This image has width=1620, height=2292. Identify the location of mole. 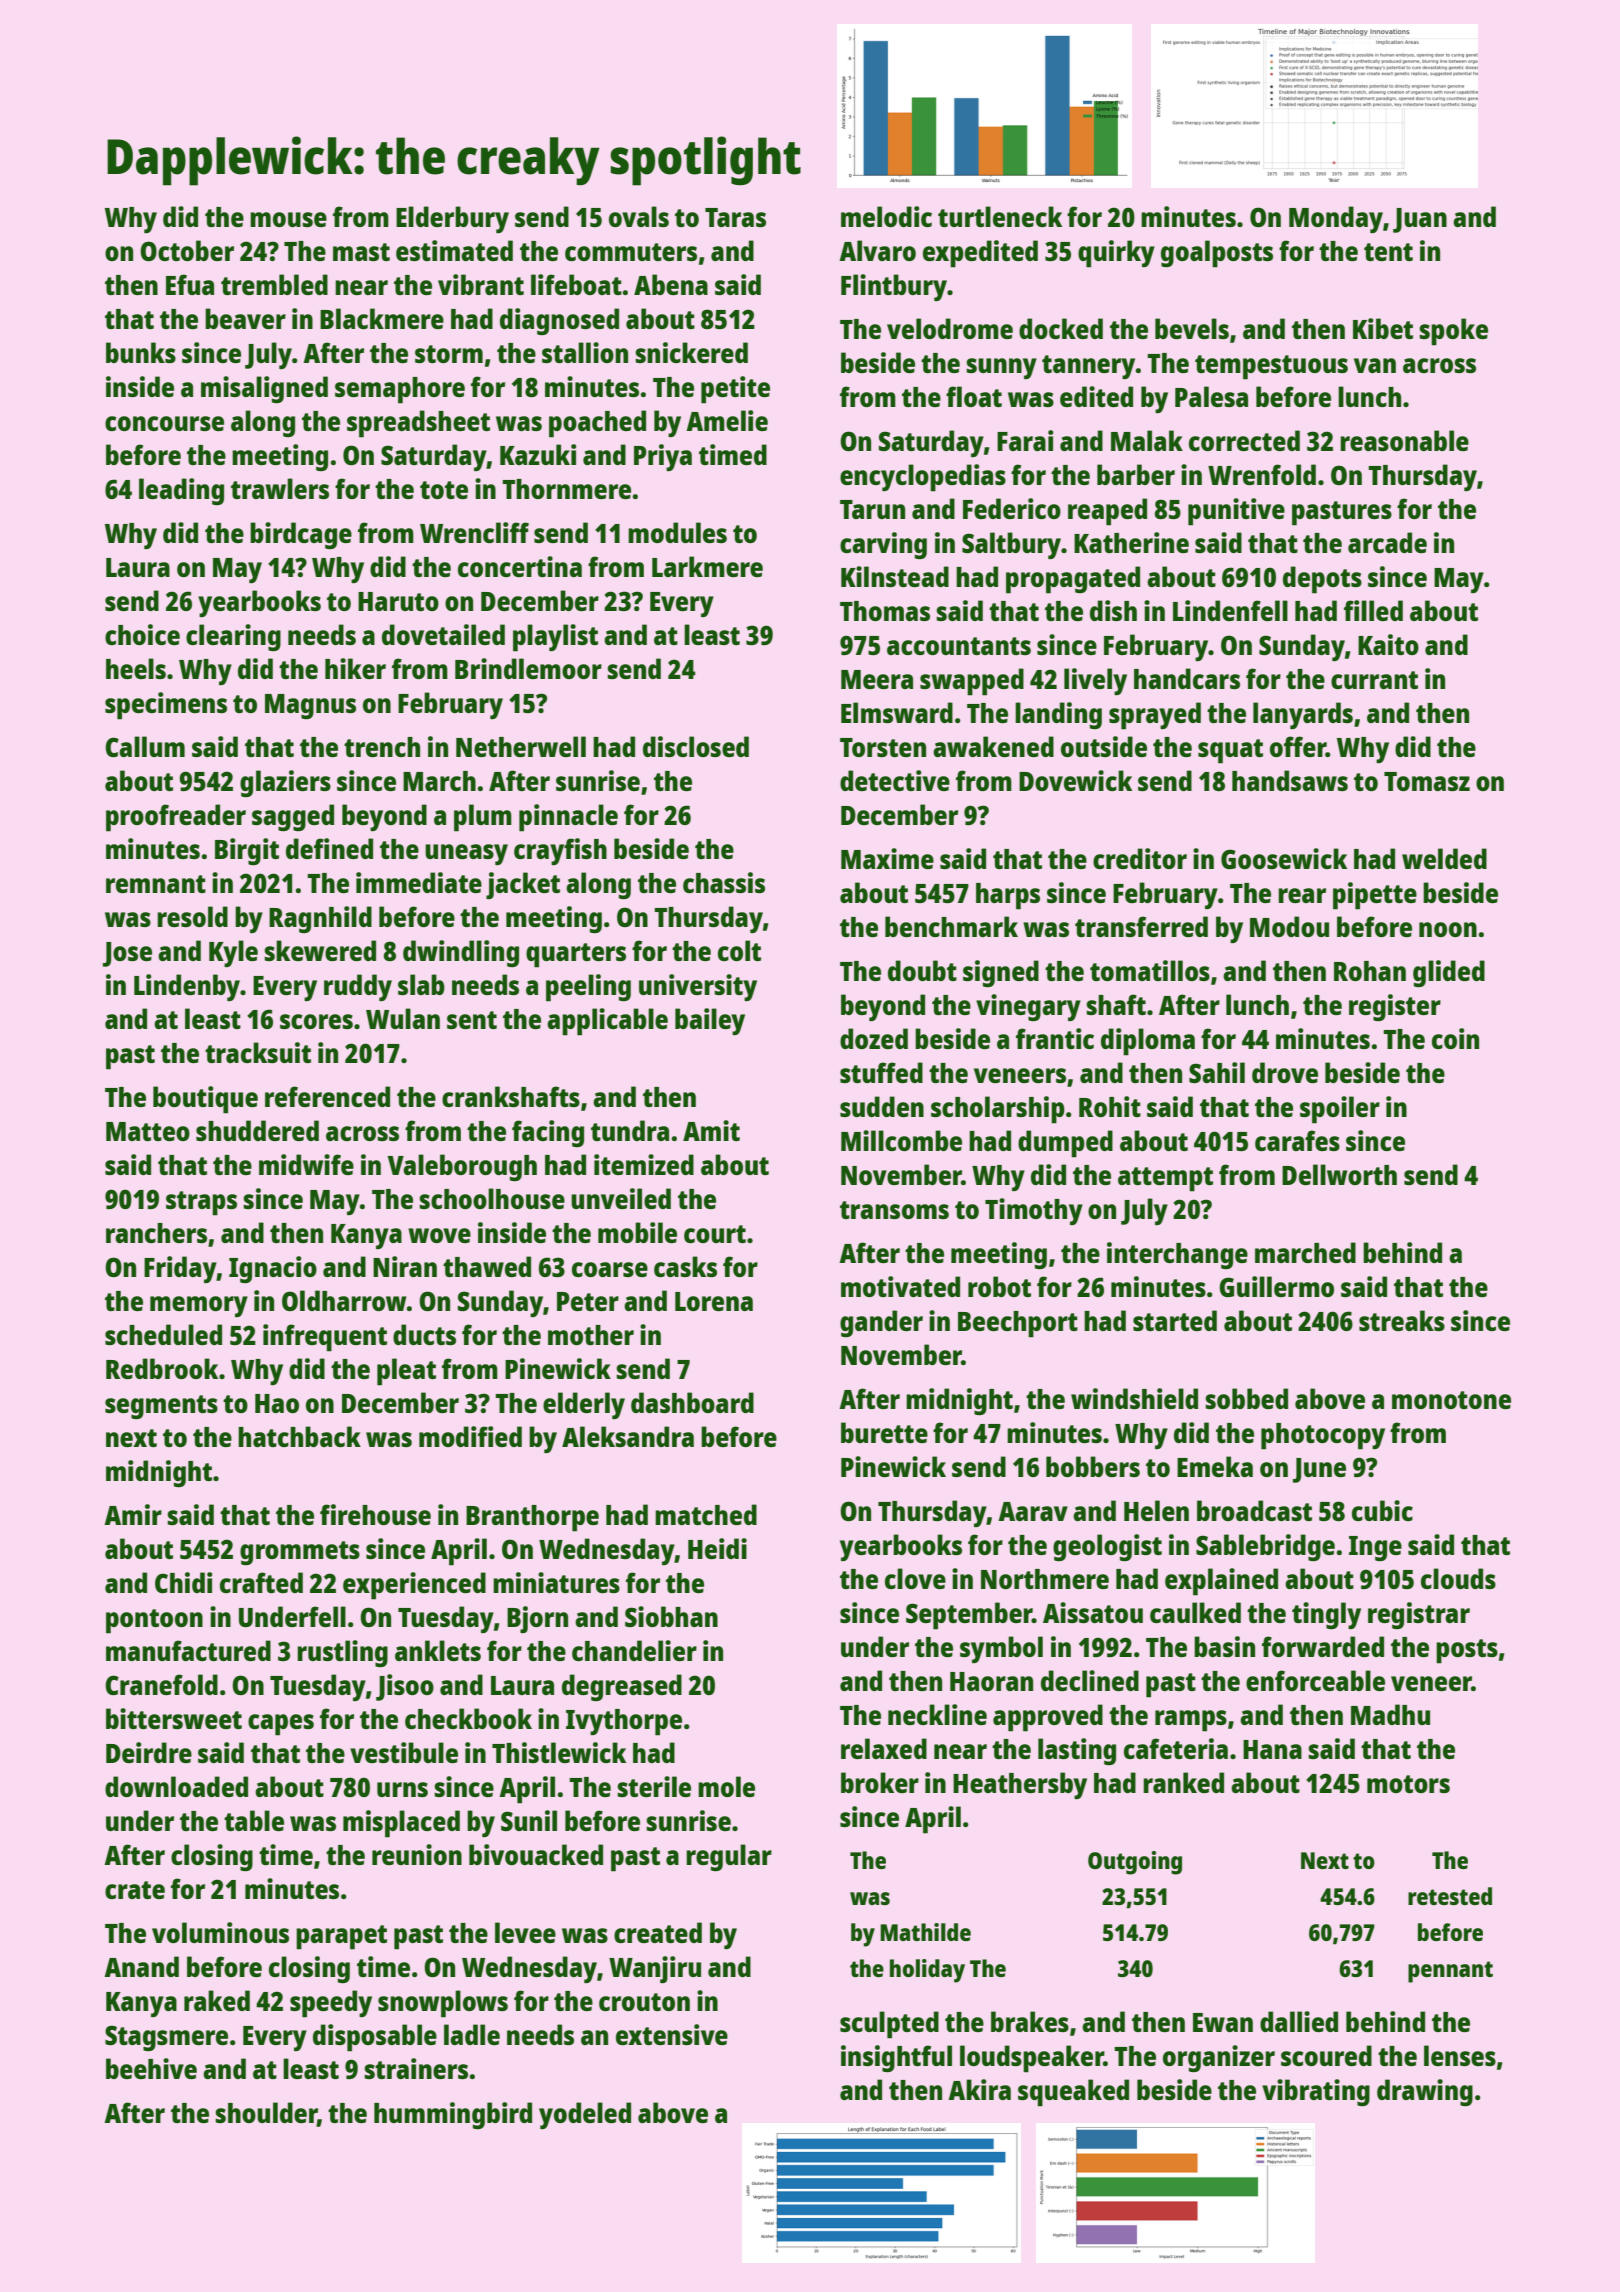
(726, 1786).
